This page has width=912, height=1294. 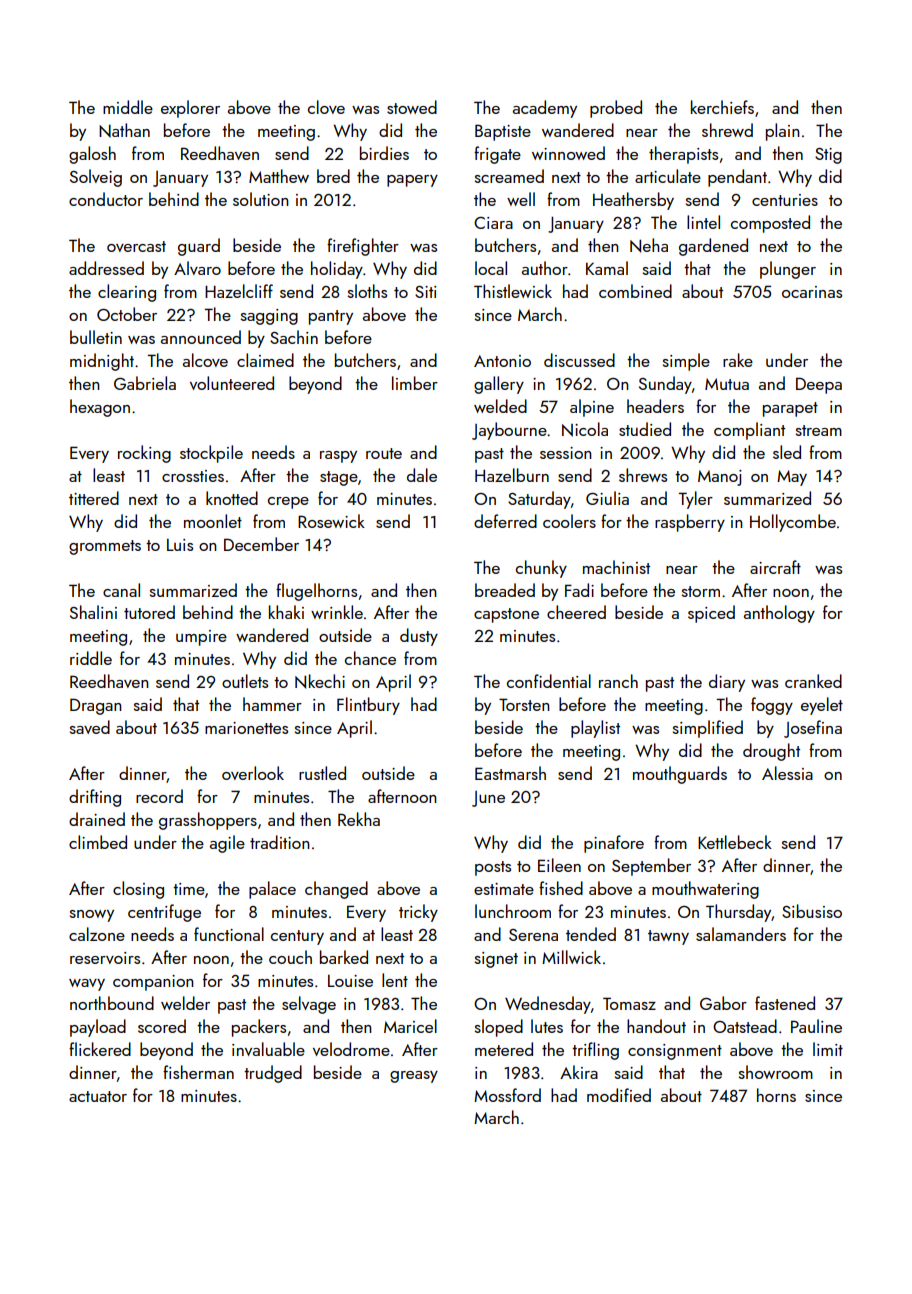 What do you see at coordinates (189, 889) in the page?
I see `time` at bounding box center [189, 889].
